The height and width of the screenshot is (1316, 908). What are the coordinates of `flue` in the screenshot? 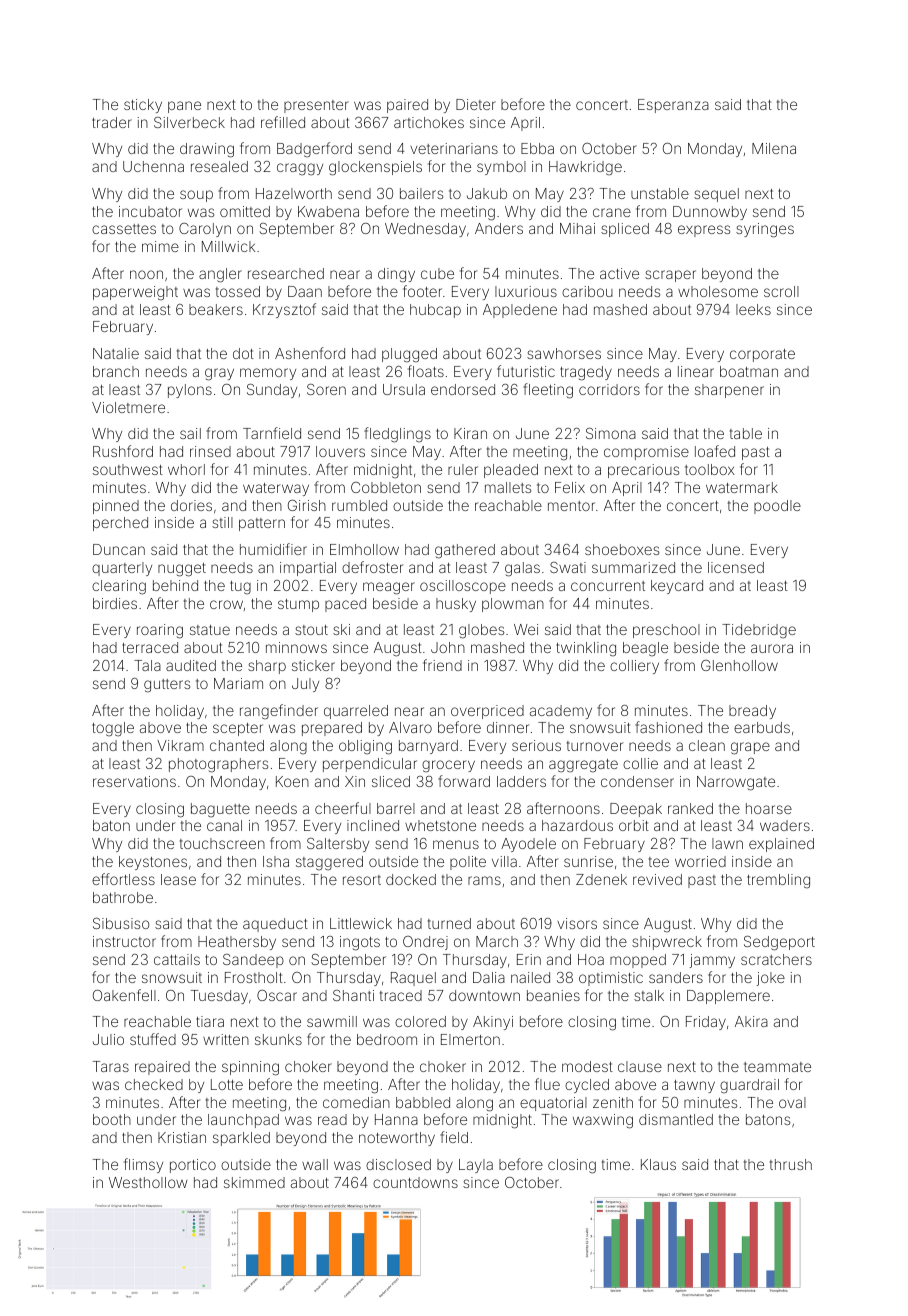 It's located at (547, 1084).
